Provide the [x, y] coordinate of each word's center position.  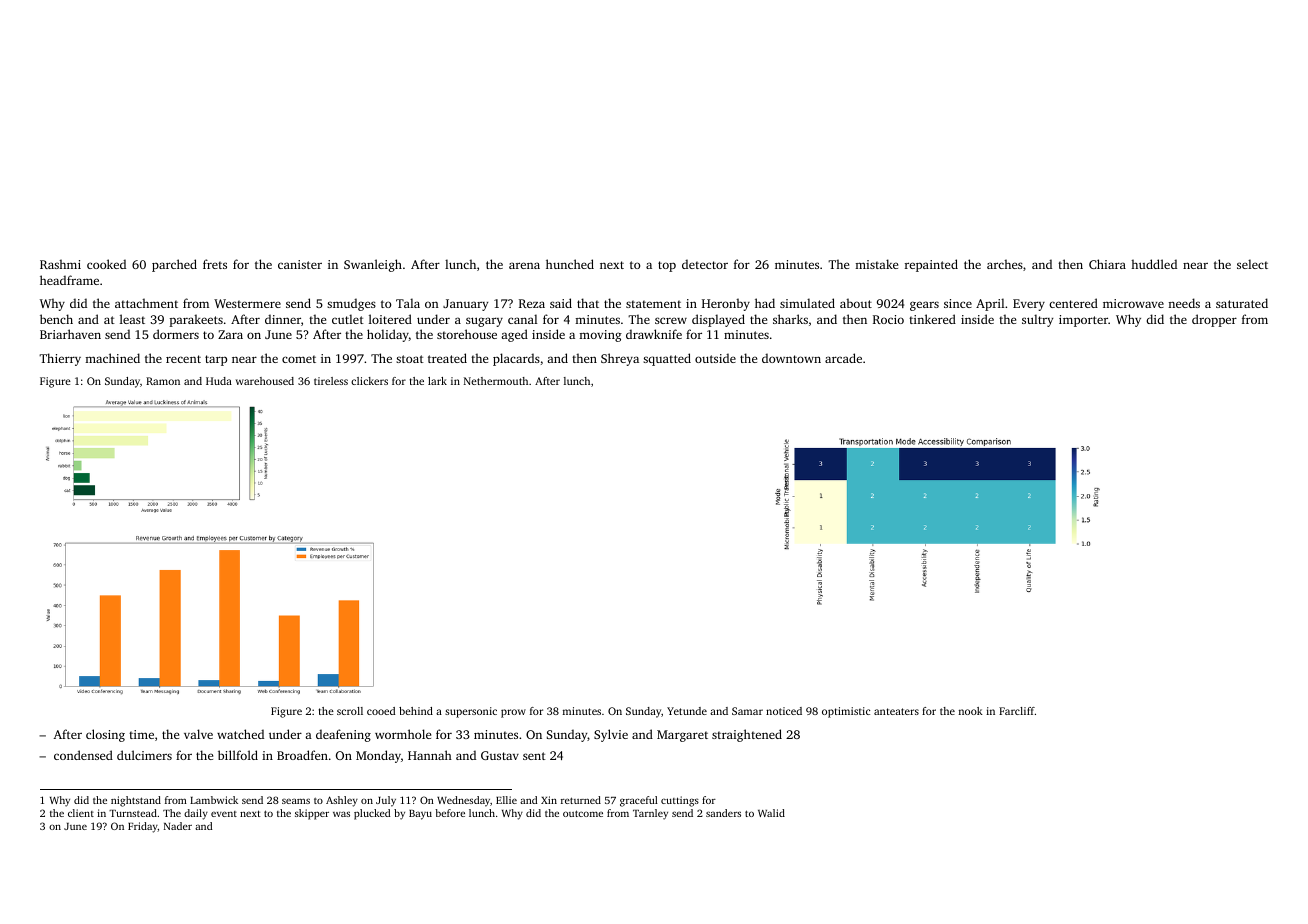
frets [215, 264]
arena [524, 265]
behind [416, 711]
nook [971, 711]
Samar [747, 711]
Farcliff [1017, 711]
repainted [931, 265]
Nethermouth [496, 381]
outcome [583, 813]
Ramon [163, 381]
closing [105, 735]
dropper [1214, 320]
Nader [178, 826]
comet [299, 359]
